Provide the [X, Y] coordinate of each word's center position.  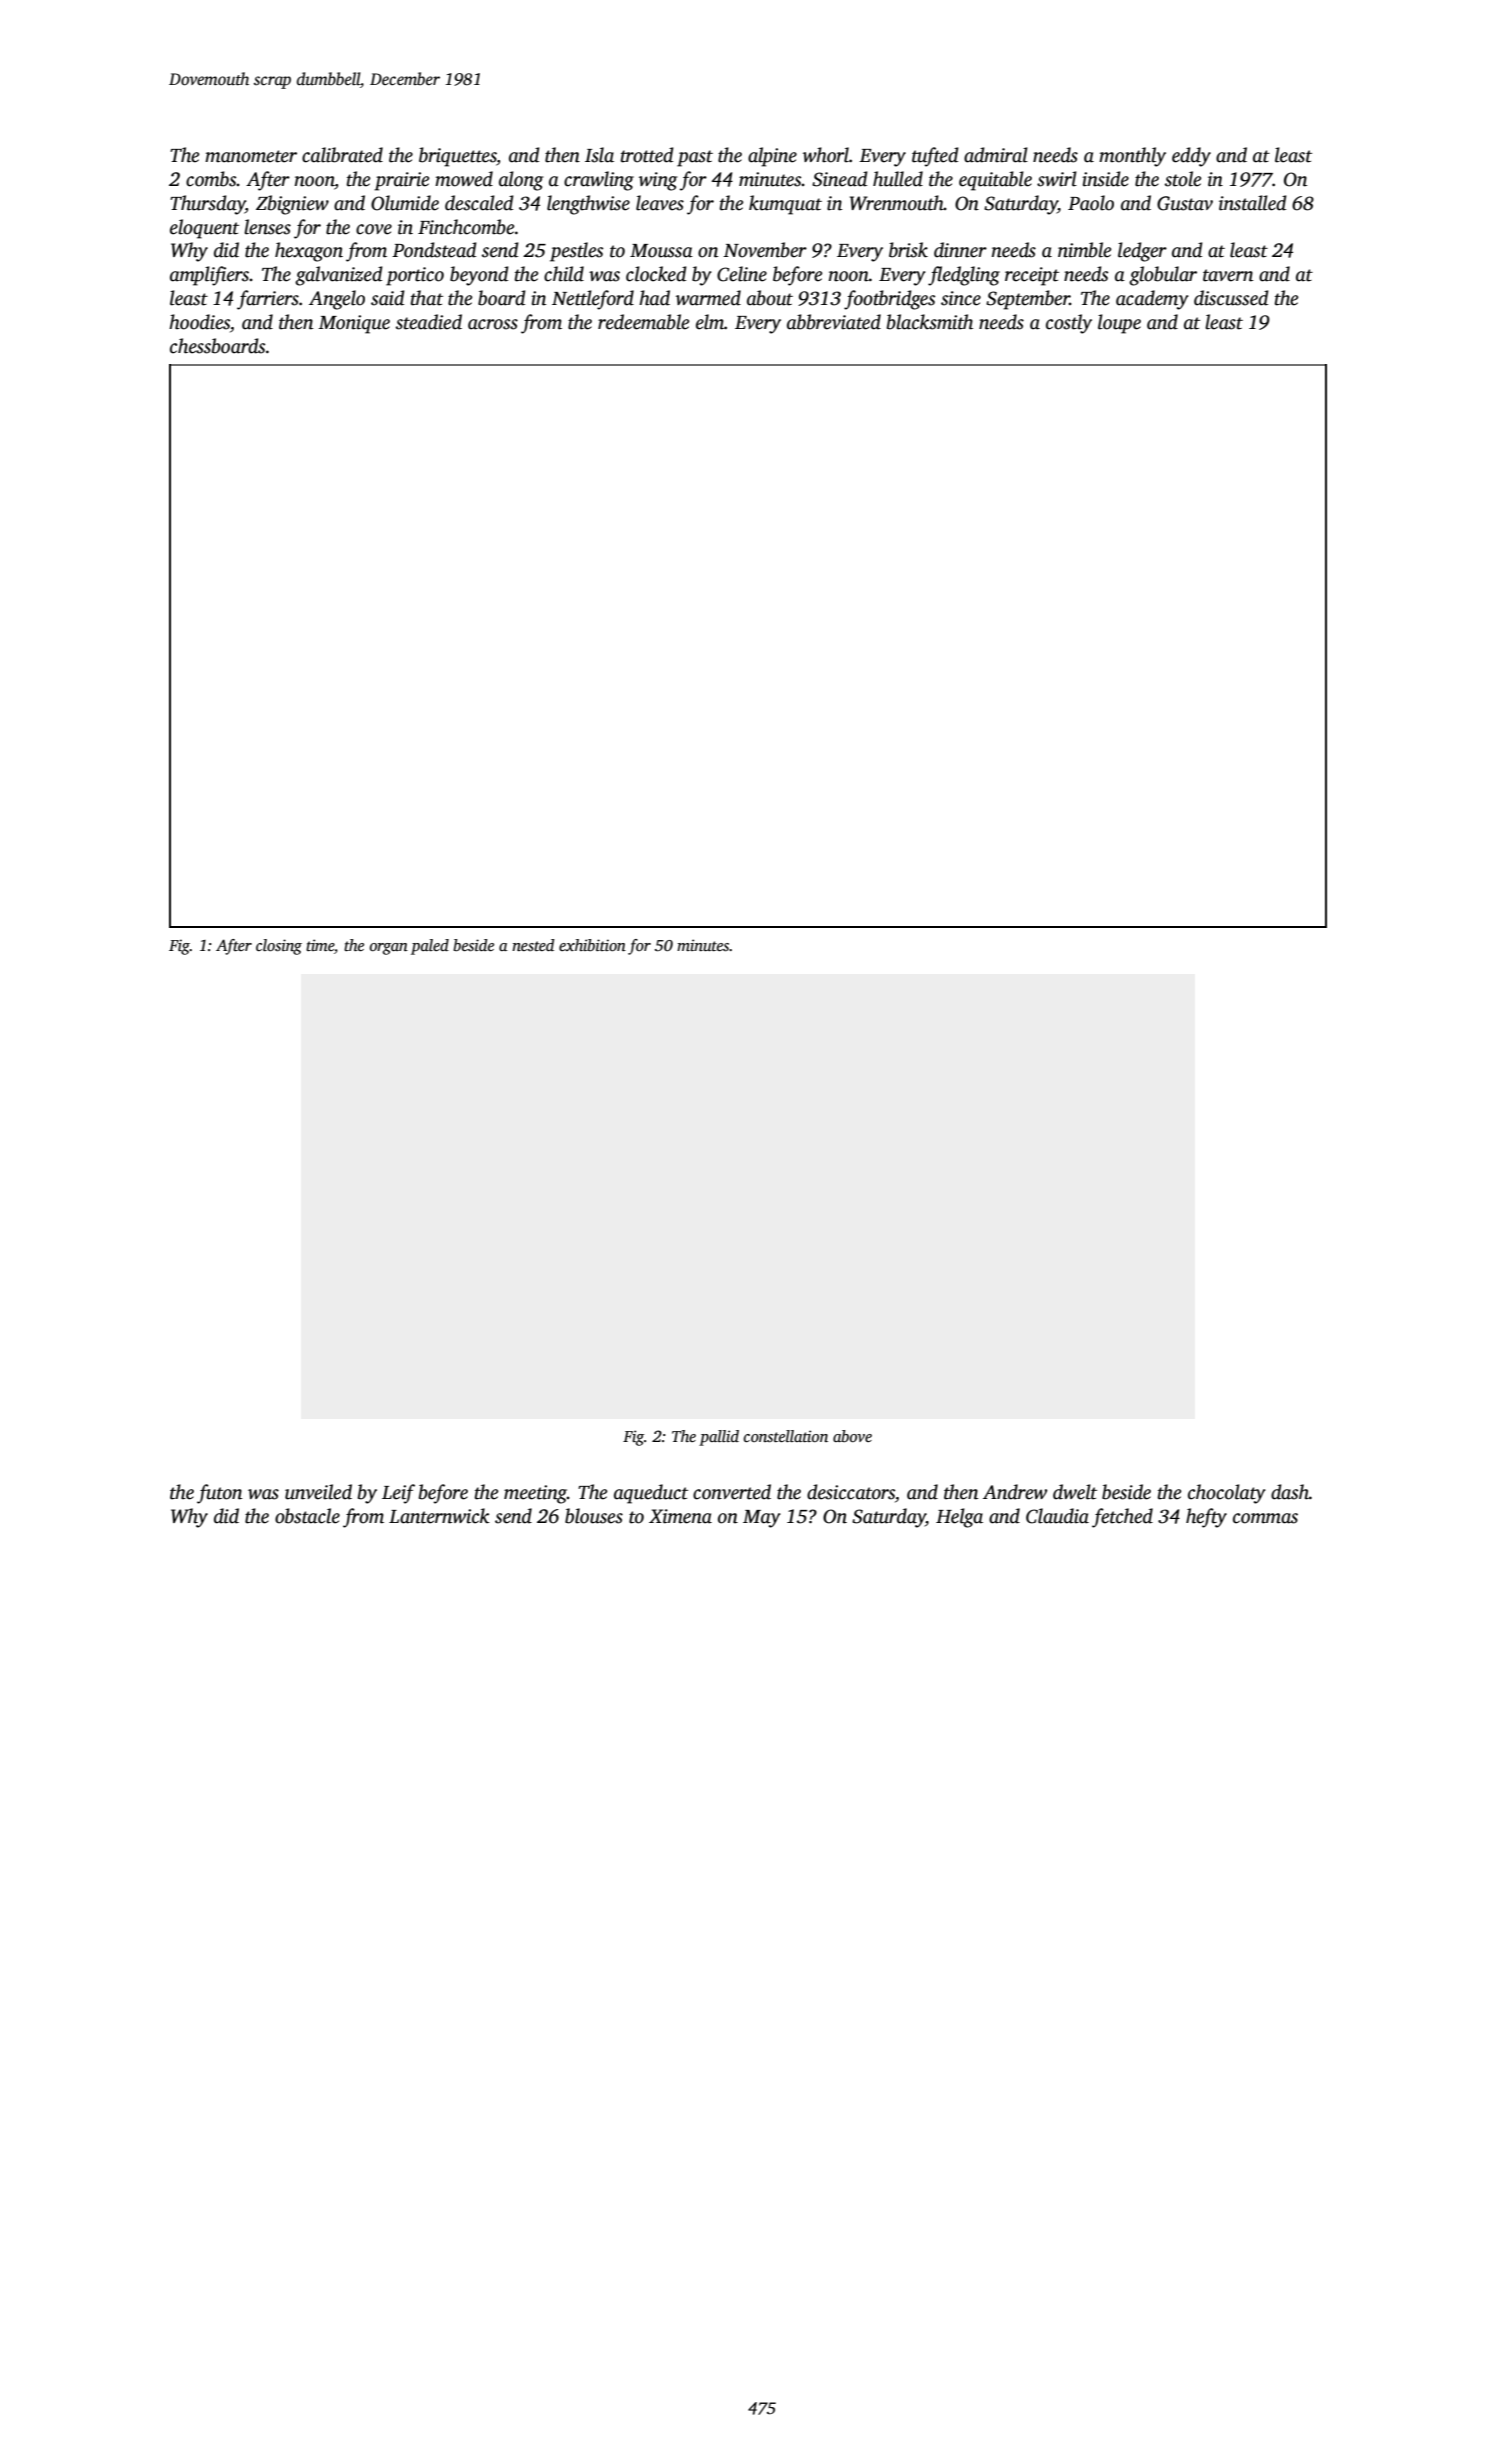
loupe [1119, 324]
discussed [1231, 298]
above [852, 1436]
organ [389, 949]
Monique [354, 324]
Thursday [207, 205]
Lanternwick [439, 1516]
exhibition [592, 945]
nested [533, 945]
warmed [708, 298]
